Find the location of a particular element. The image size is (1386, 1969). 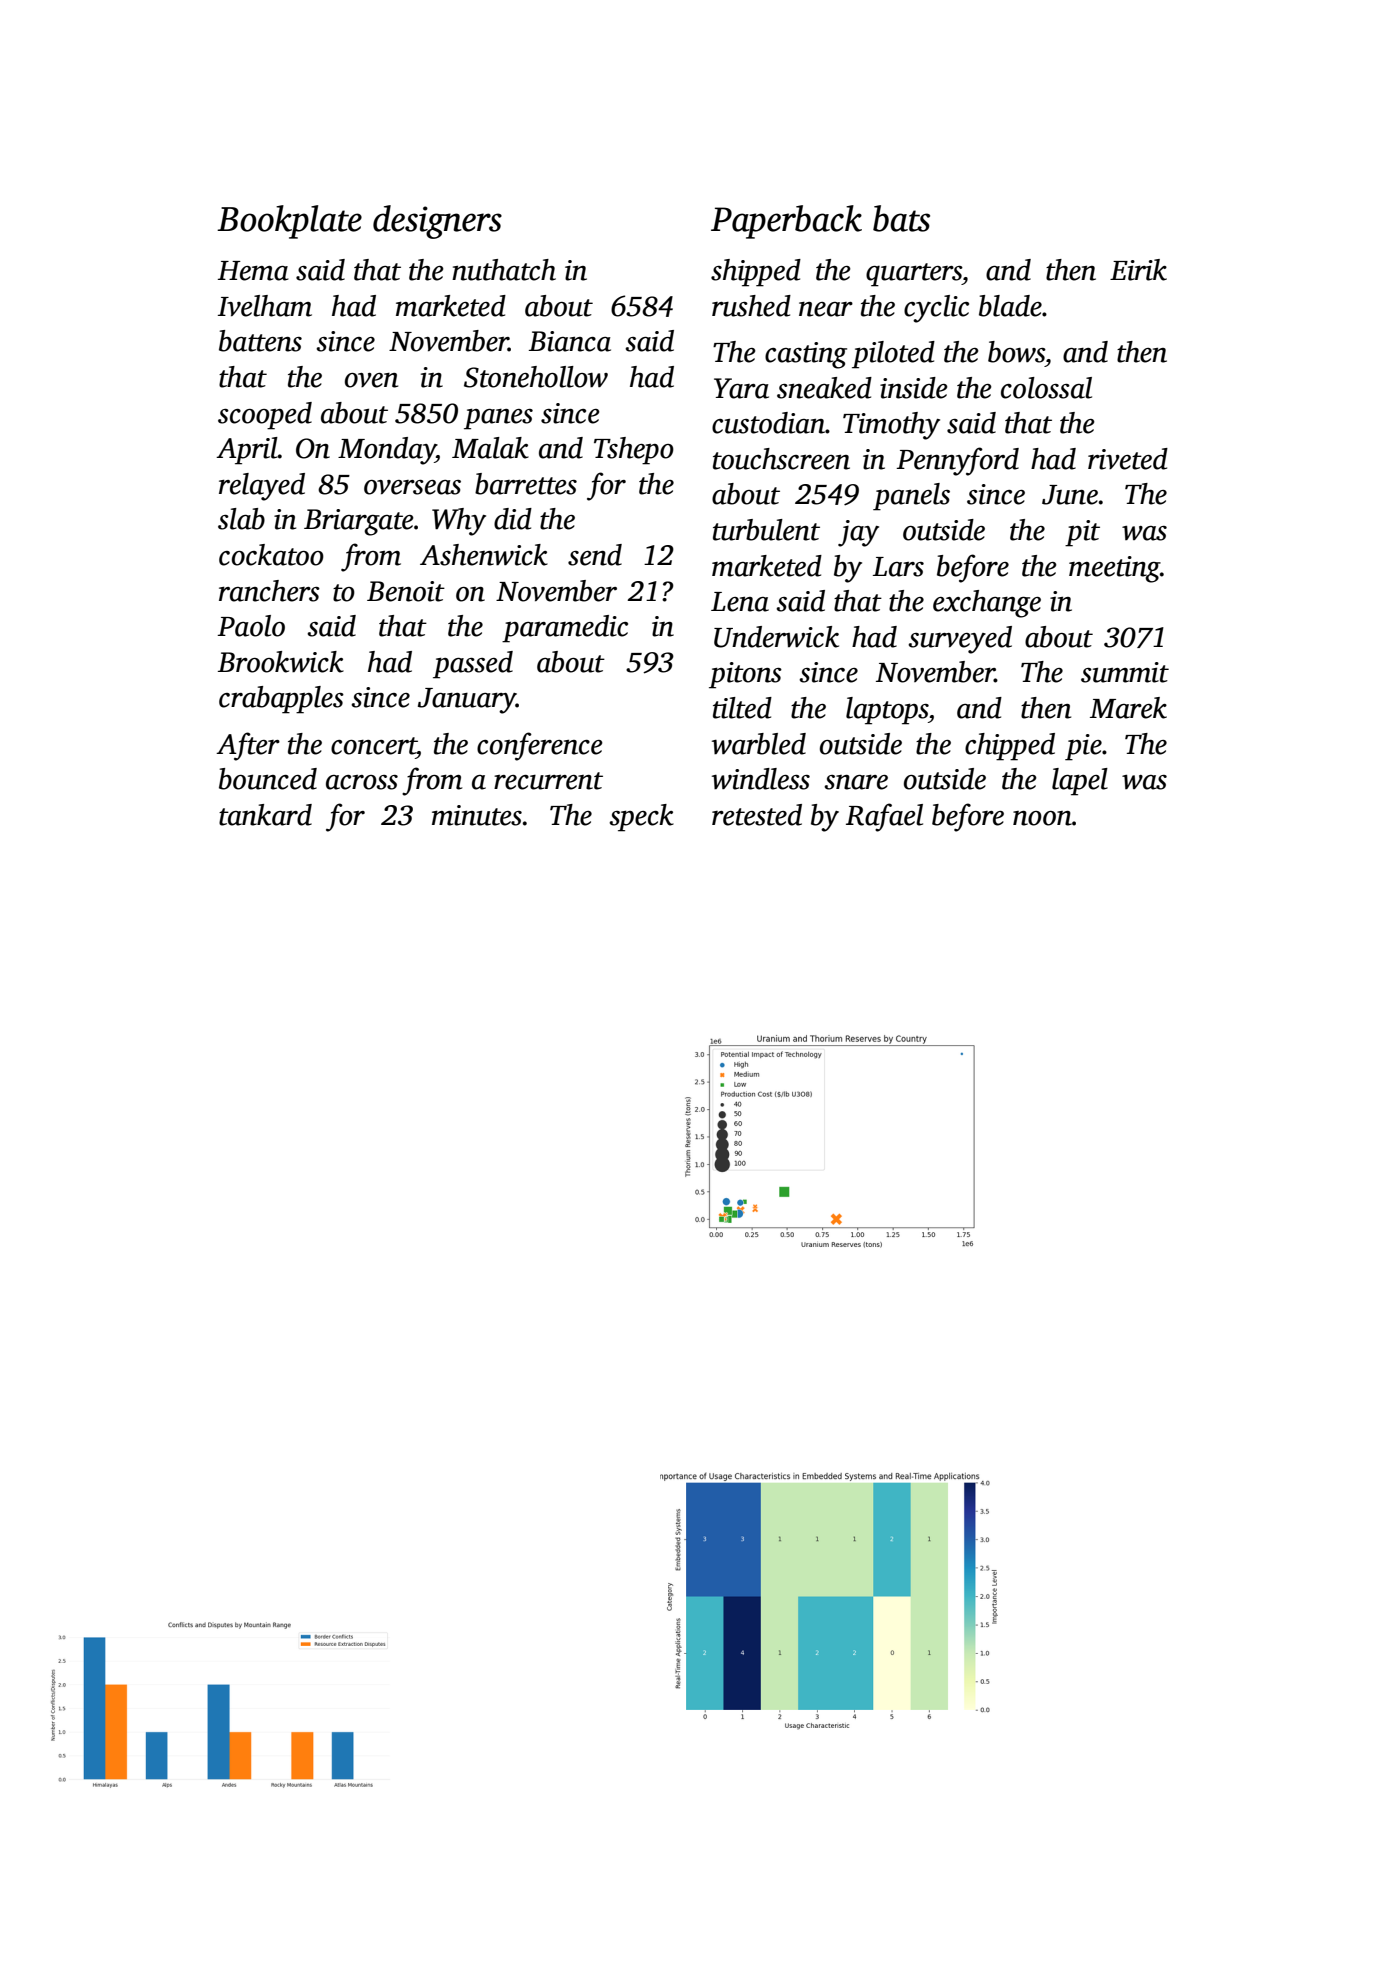

retested is located at coordinates (757, 815).
